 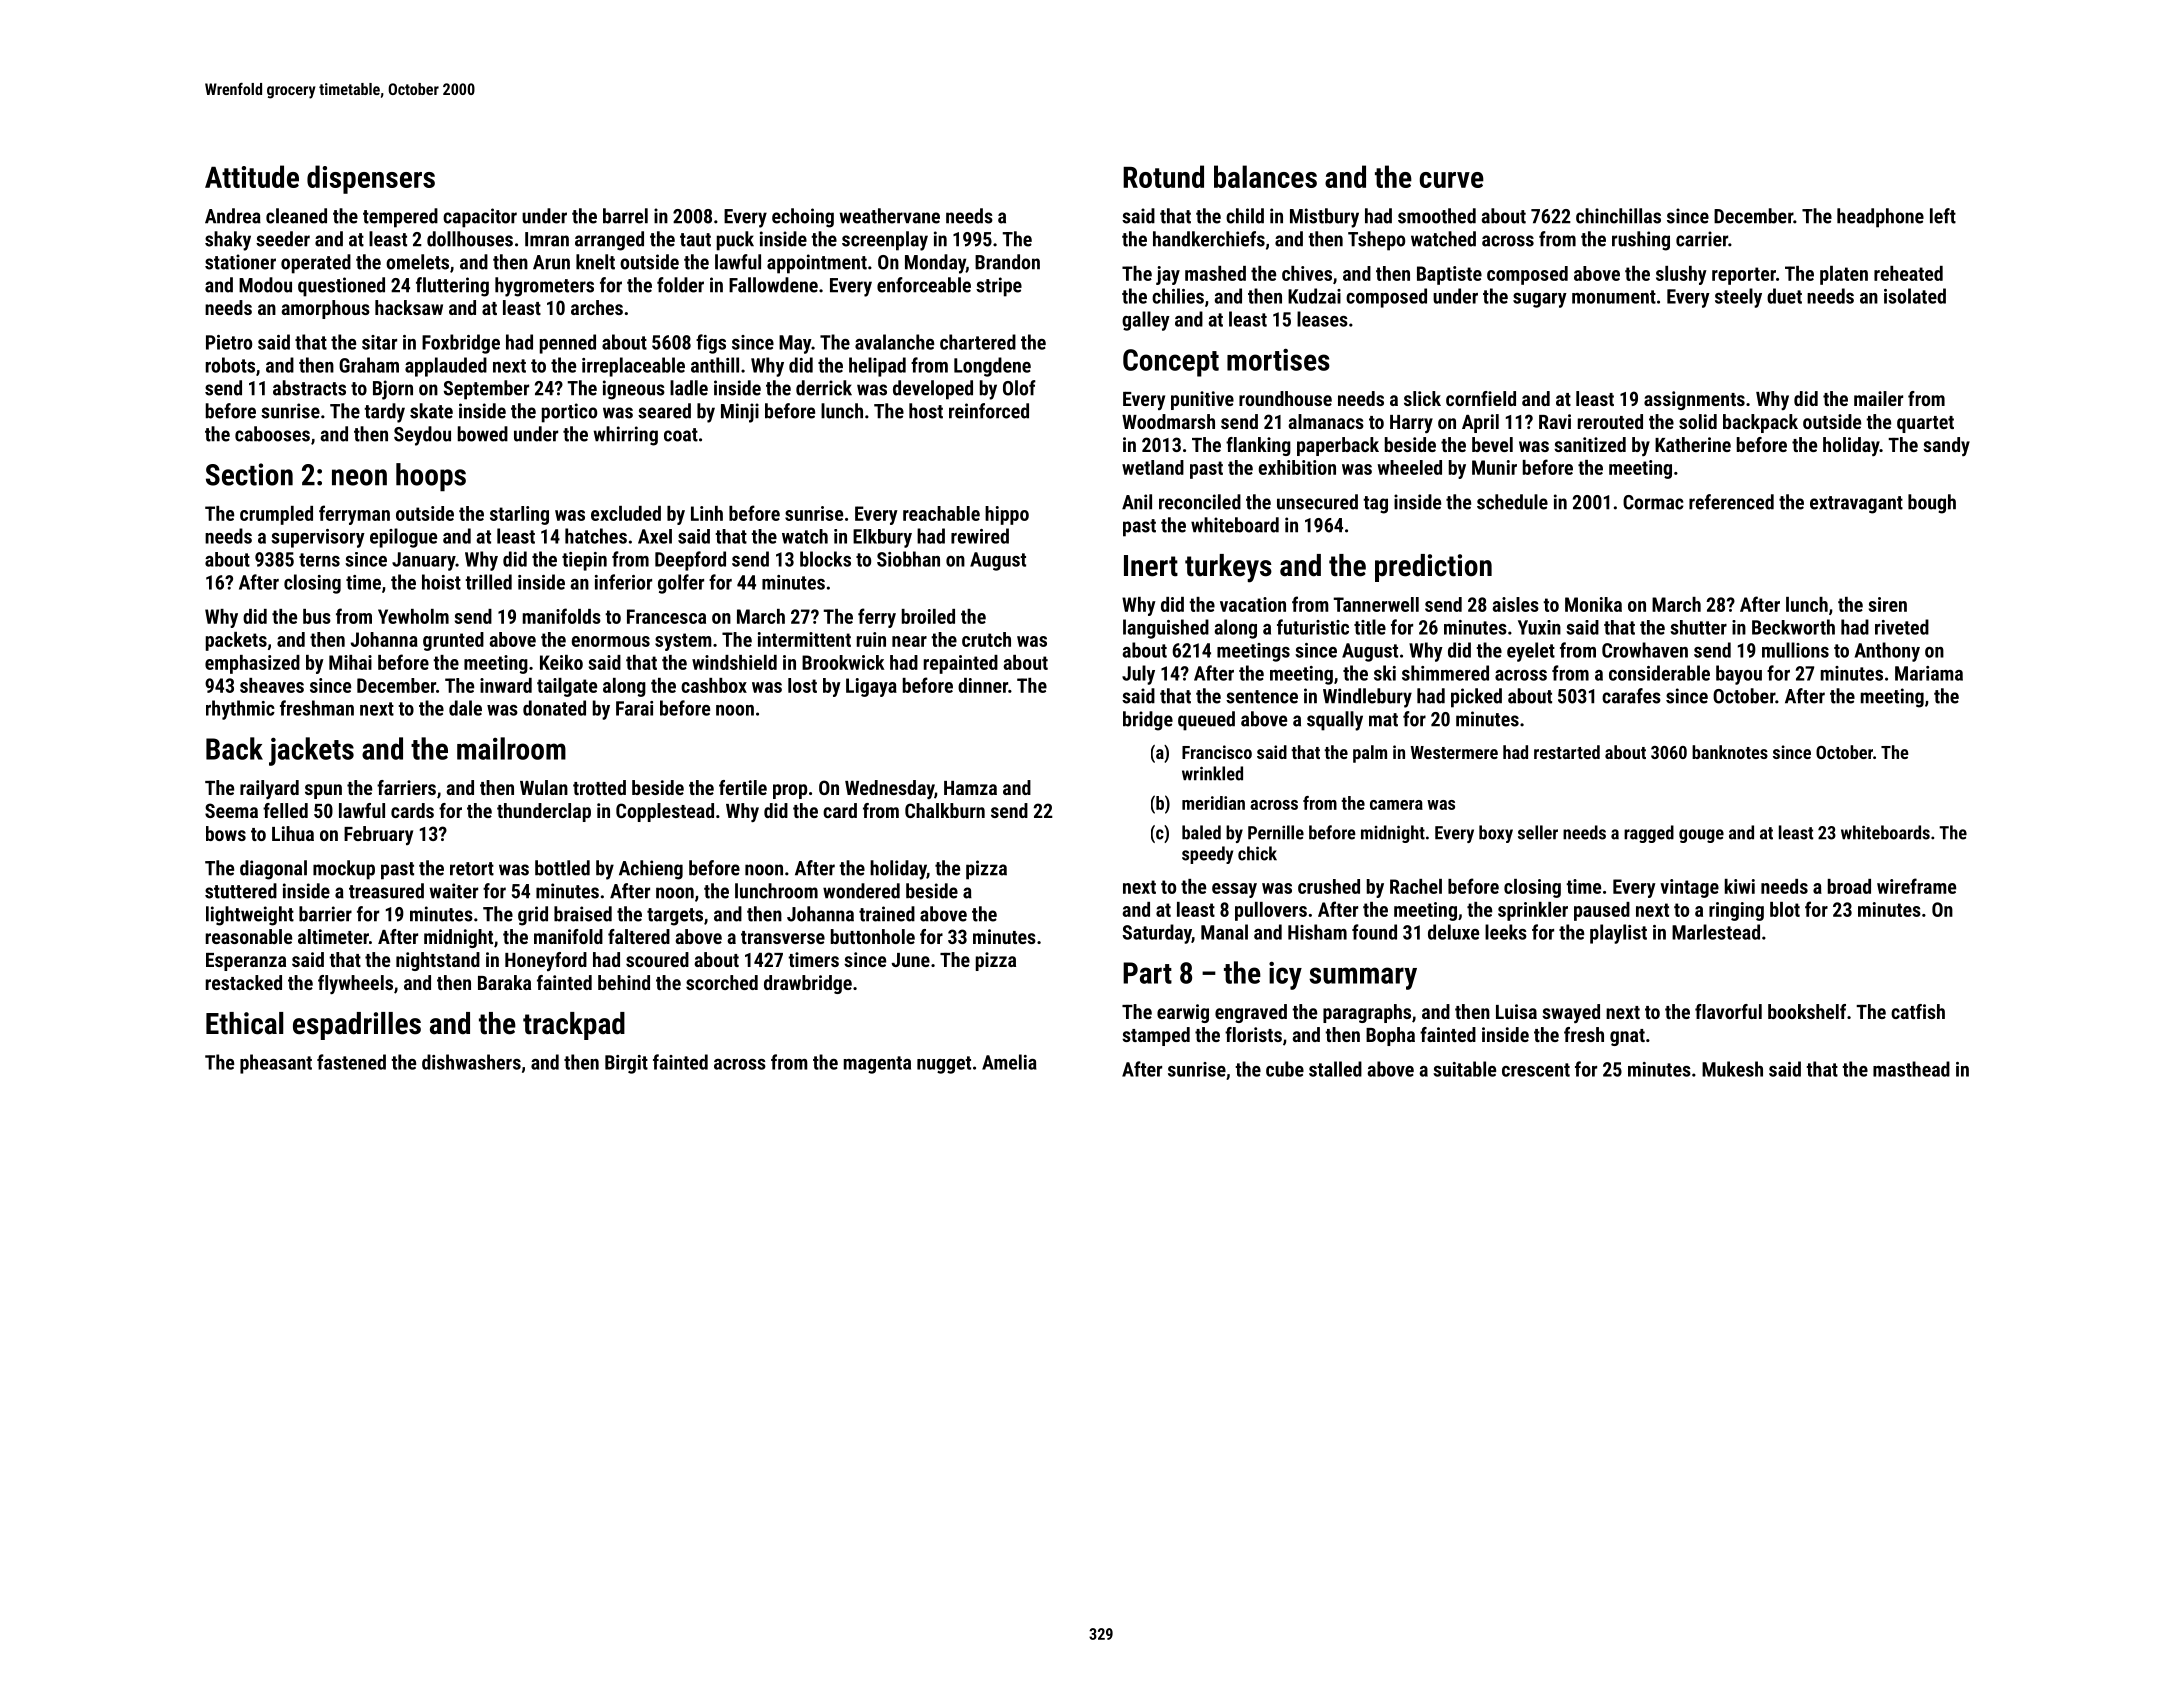 What do you see at coordinates (1701, 836) in the screenshot?
I see `gouge` at bounding box center [1701, 836].
